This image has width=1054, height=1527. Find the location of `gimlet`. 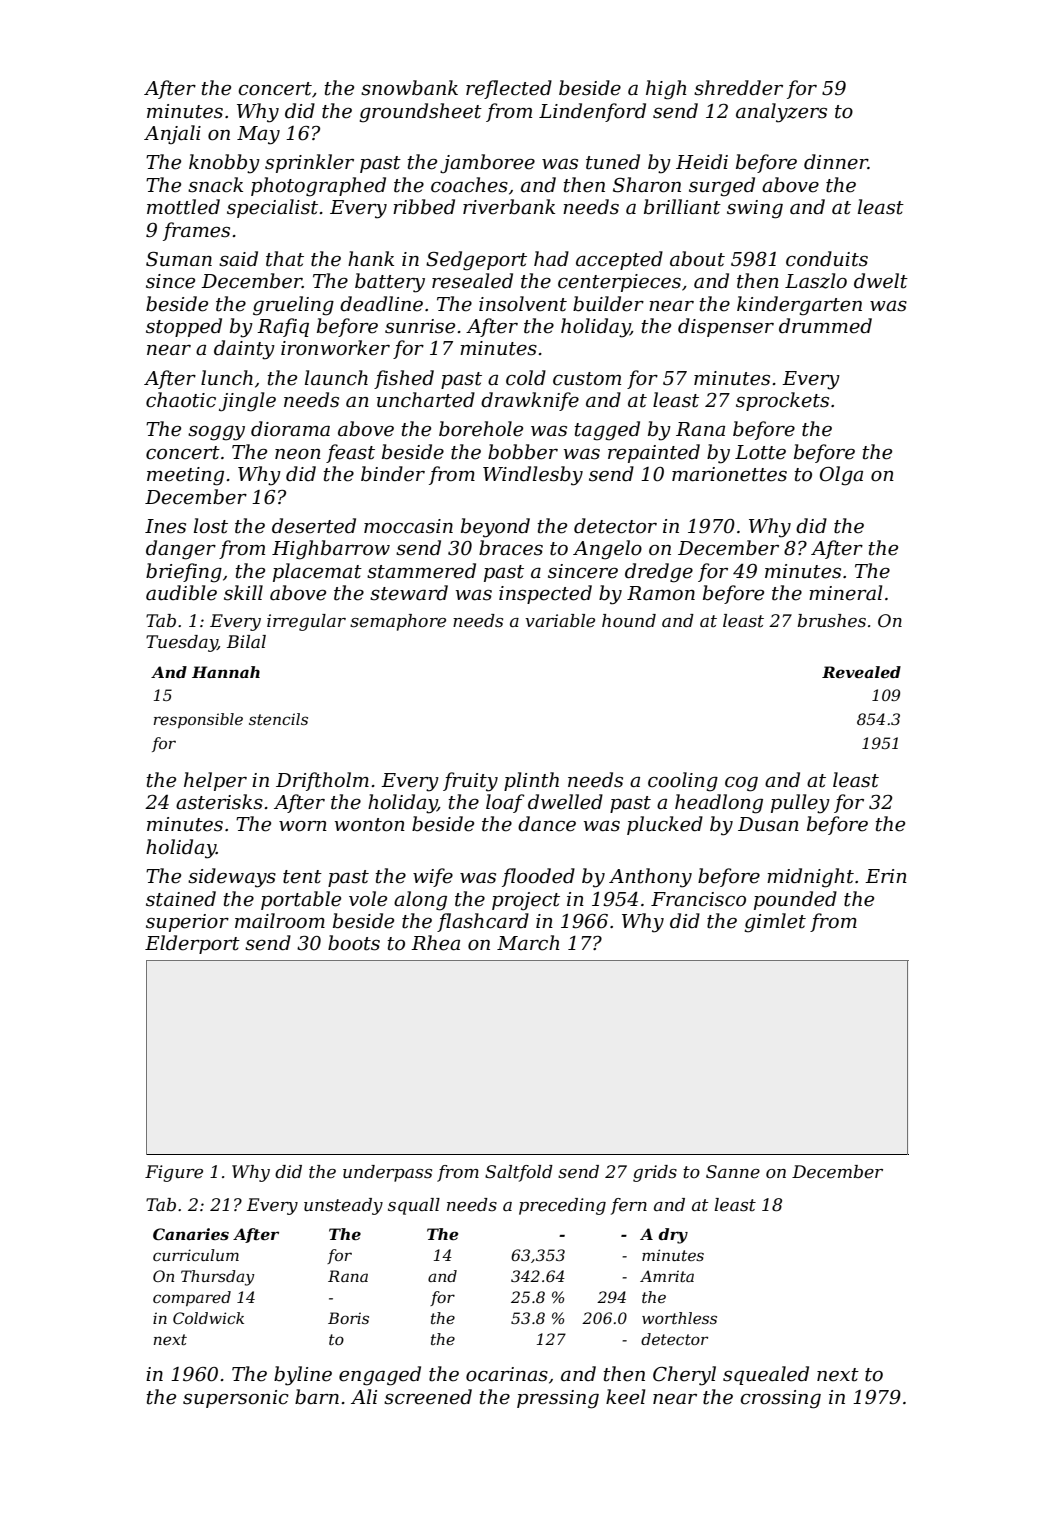

gimlet is located at coordinates (775, 923).
